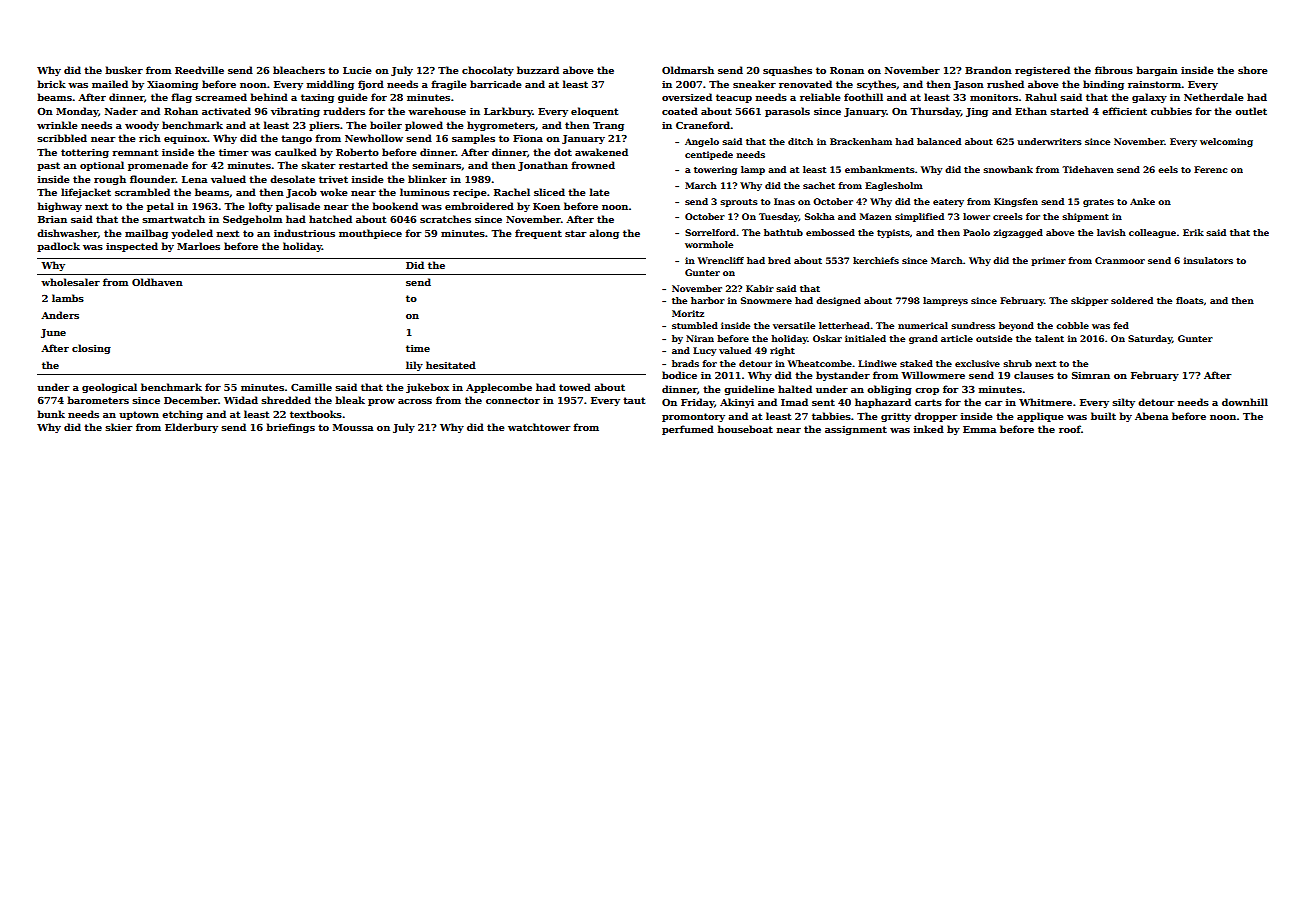 This screenshot has width=1308, height=924. What do you see at coordinates (317, 98) in the screenshot?
I see `taxing` at bounding box center [317, 98].
